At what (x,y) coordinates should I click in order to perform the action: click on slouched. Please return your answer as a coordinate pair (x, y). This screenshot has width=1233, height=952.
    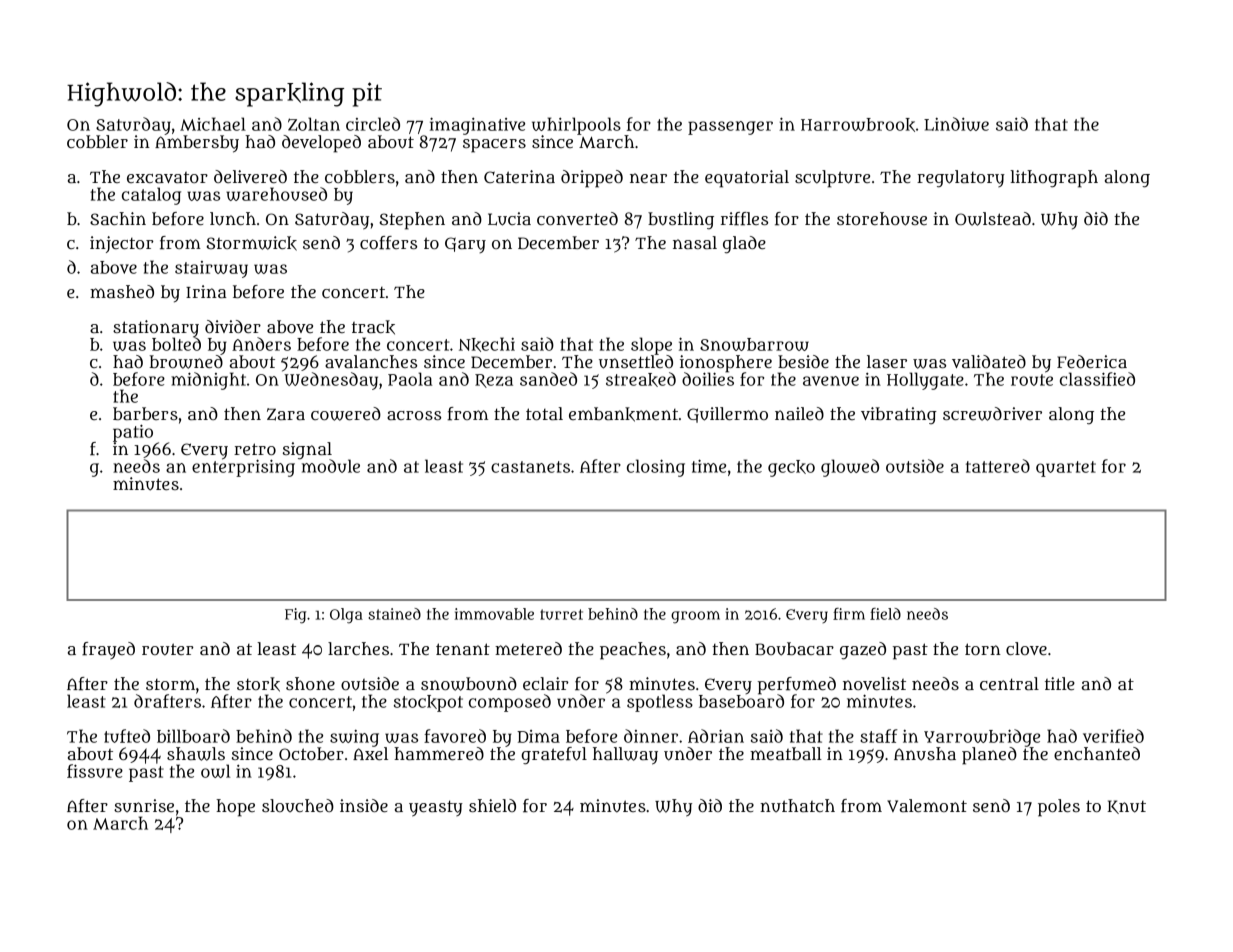
    Looking at the image, I should click on (298, 805).
